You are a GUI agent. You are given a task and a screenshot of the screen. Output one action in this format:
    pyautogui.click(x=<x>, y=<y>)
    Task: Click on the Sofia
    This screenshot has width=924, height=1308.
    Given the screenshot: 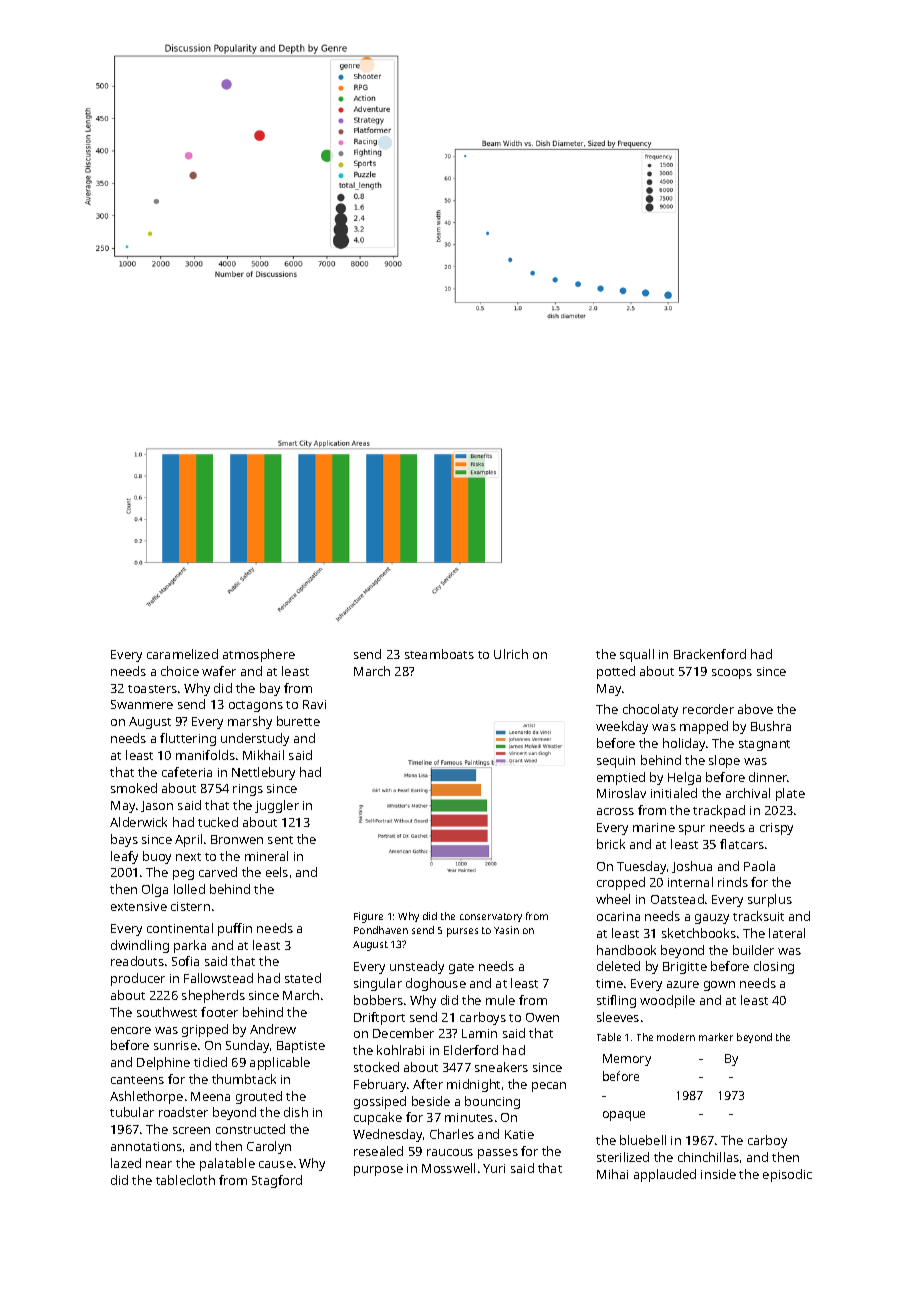 What is the action you would take?
    pyautogui.click(x=185, y=961)
